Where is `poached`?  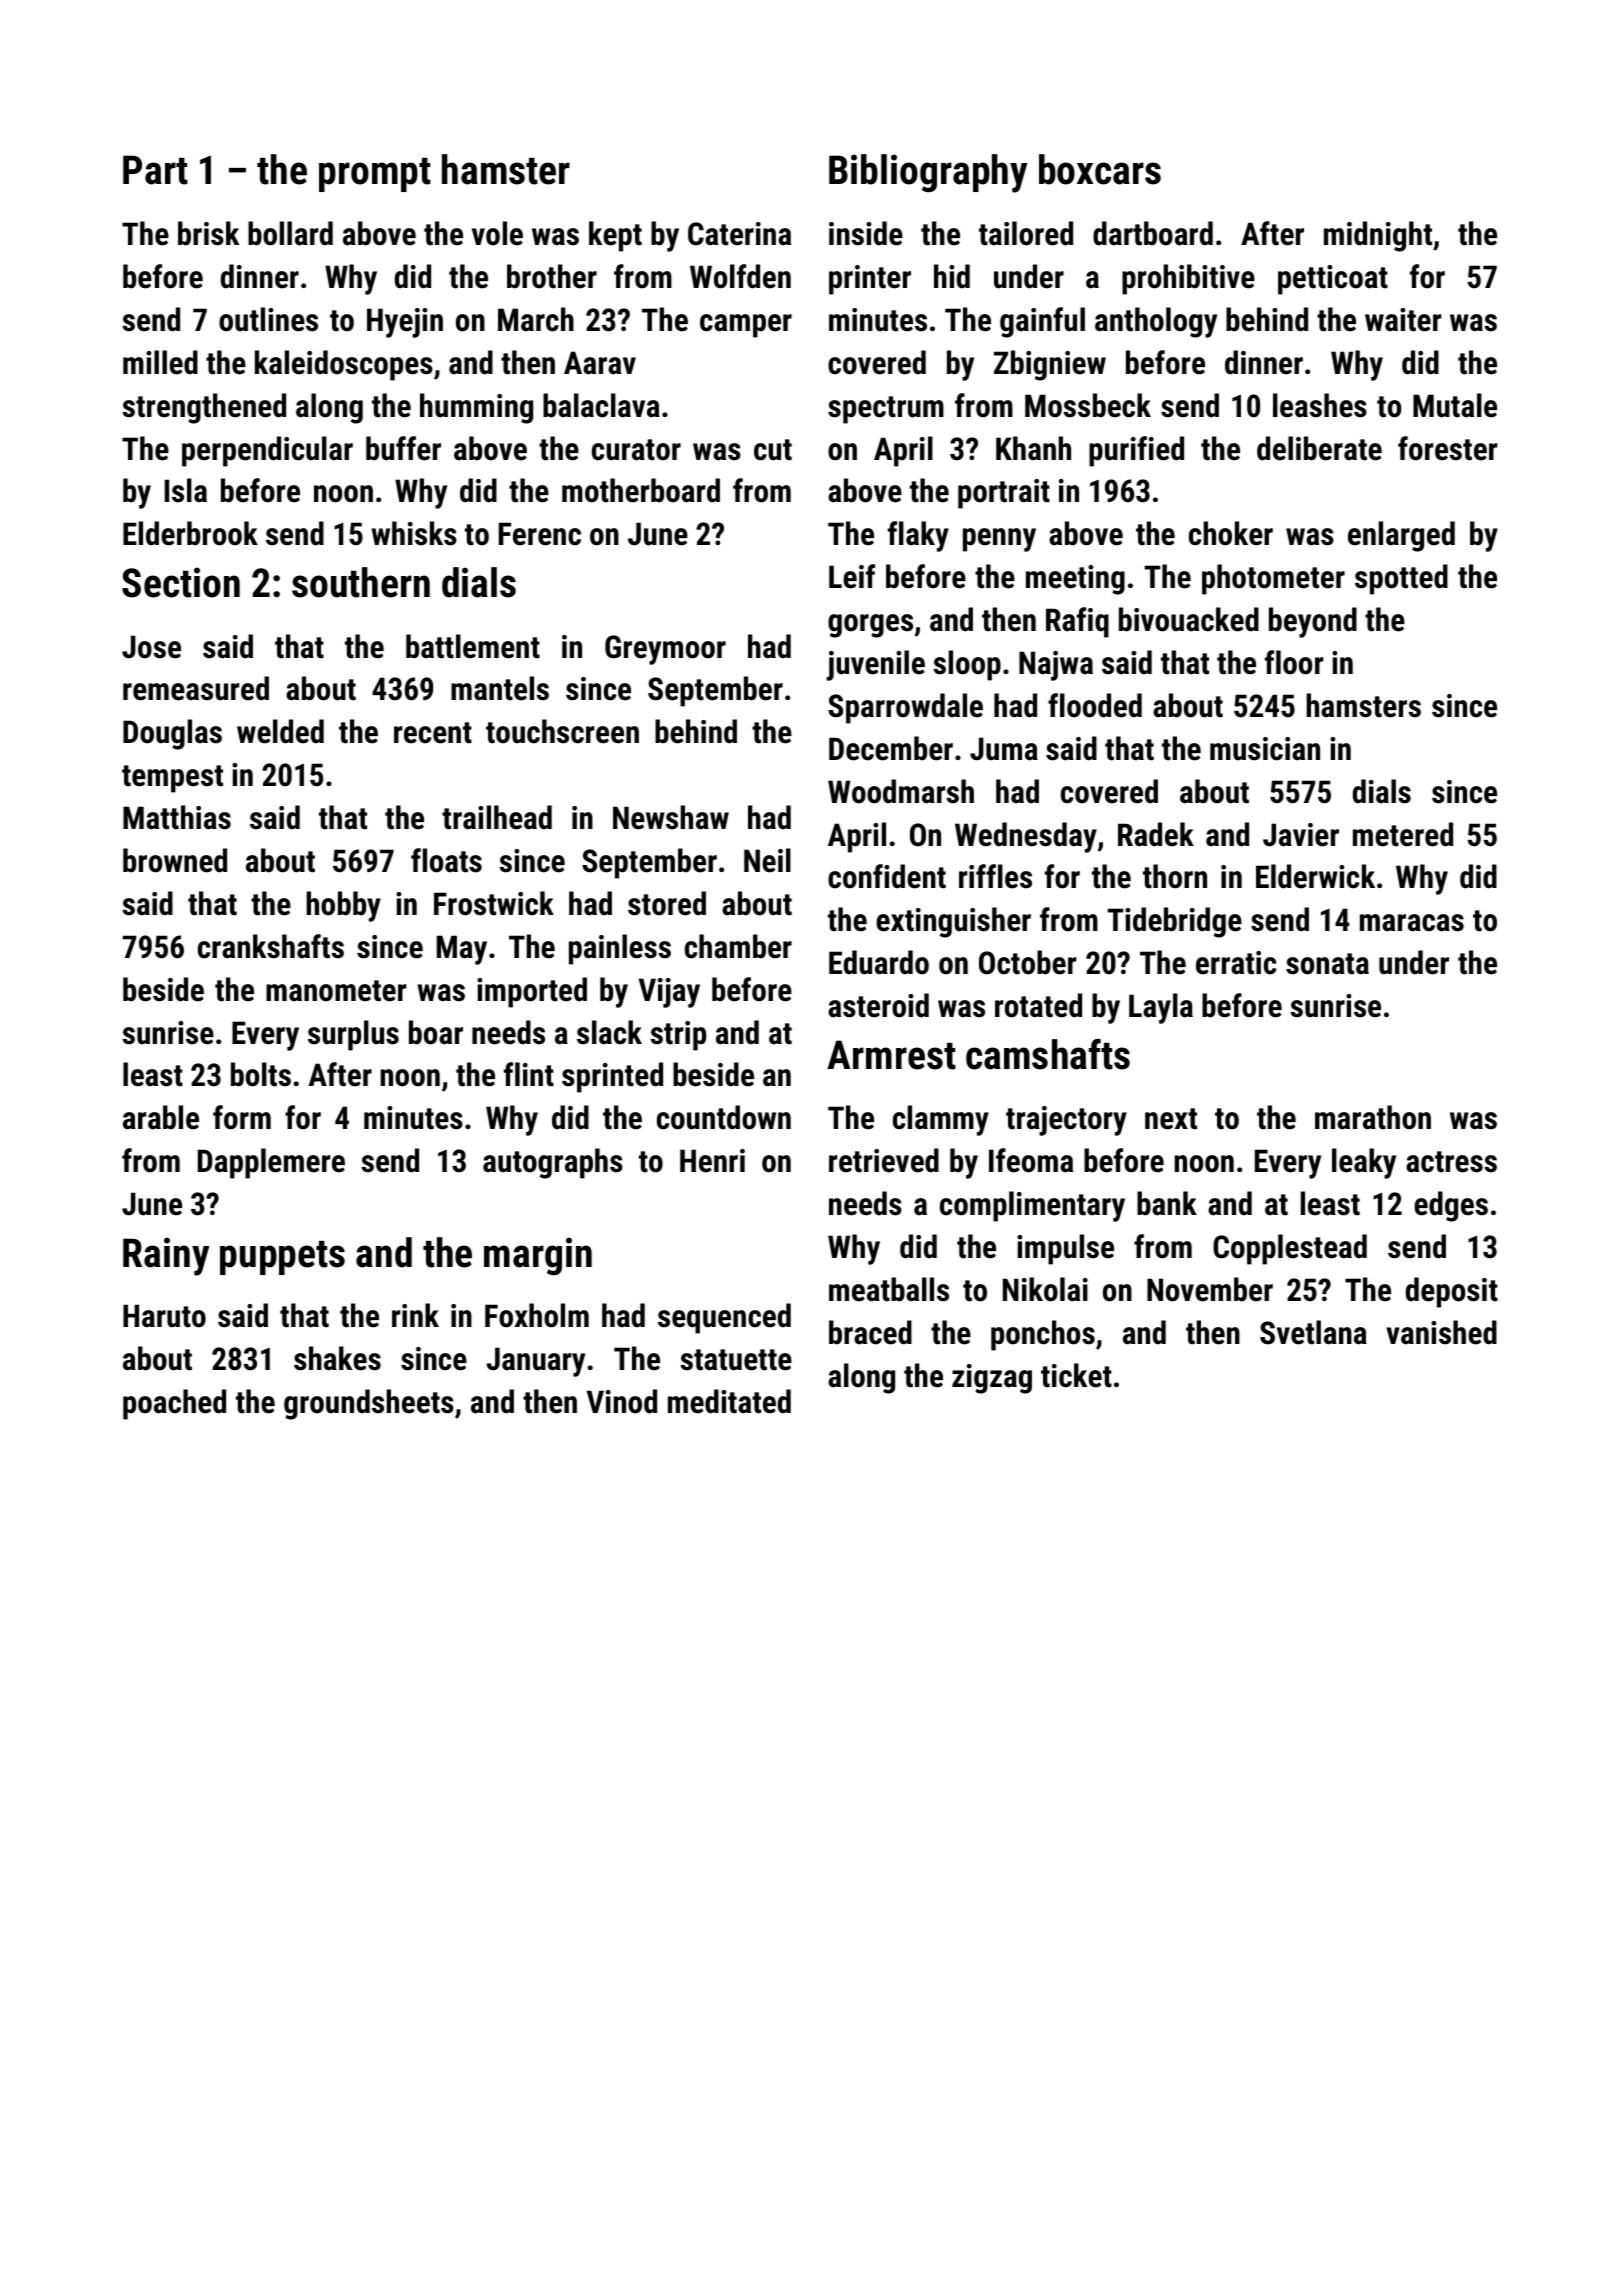
poached is located at coordinates (174, 1404).
